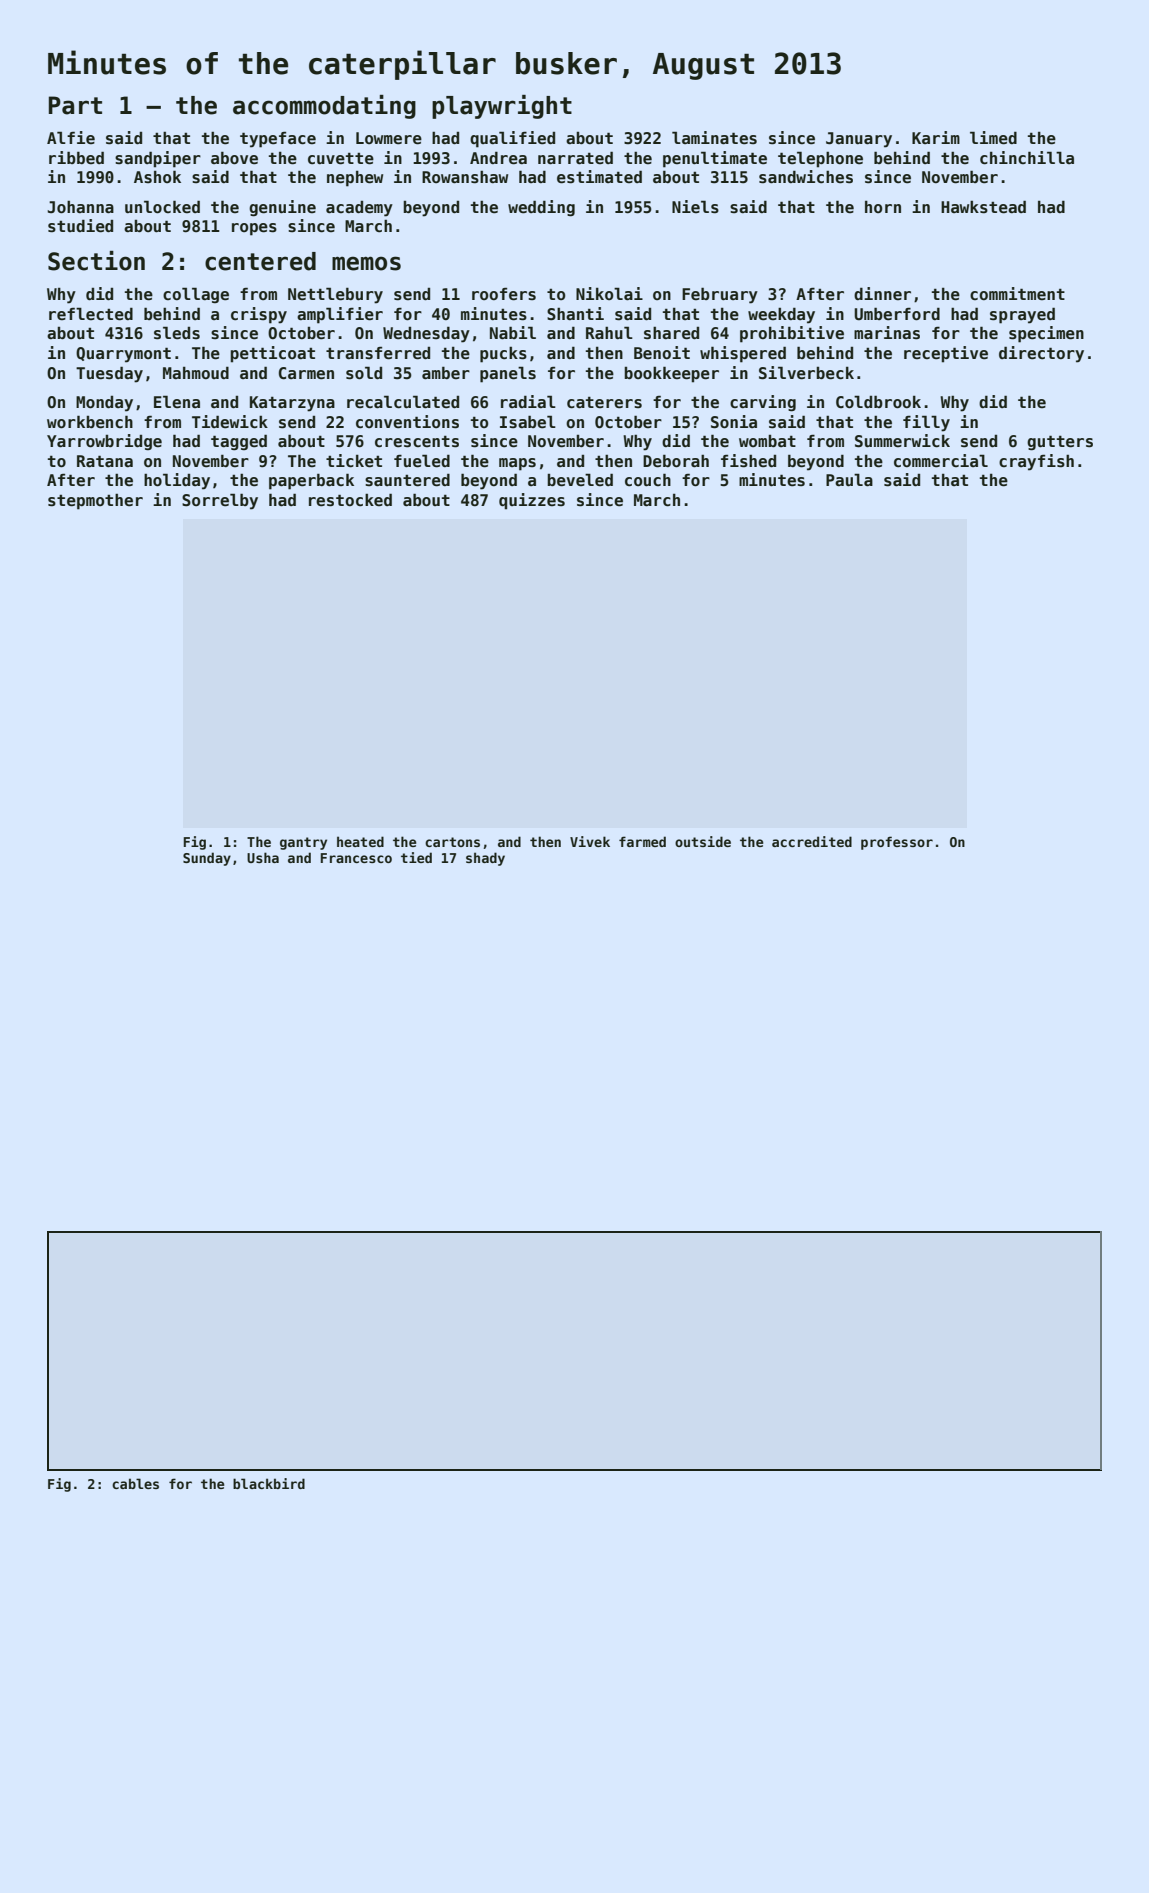  Describe the element at coordinates (812, 841) in the screenshot. I see `accredited` at that location.
